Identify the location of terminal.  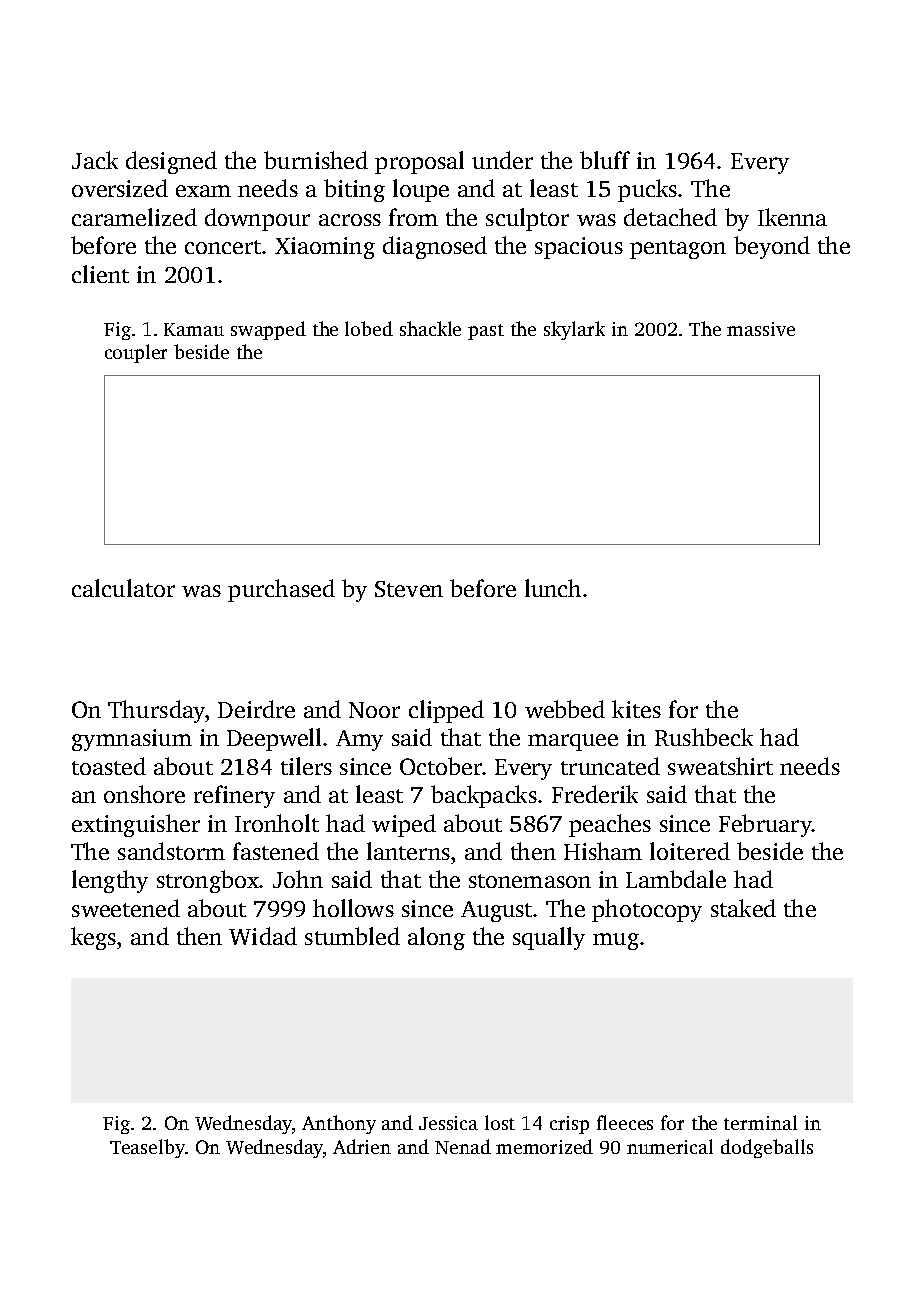
(760, 1122).
